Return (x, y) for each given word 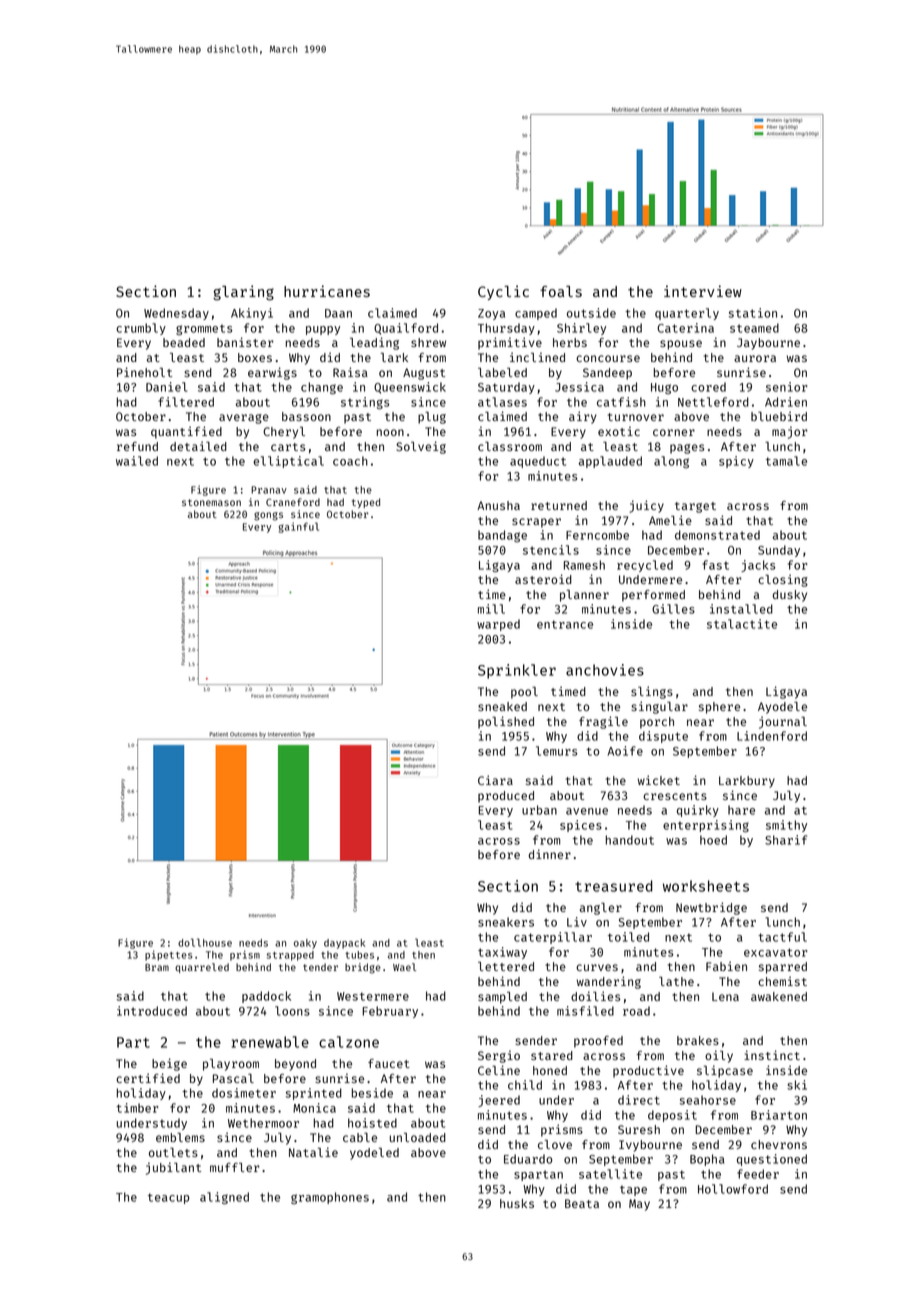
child (525, 1085)
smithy (786, 826)
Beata (582, 1203)
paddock (266, 997)
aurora (755, 358)
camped (536, 314)
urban (539, 810)
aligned (224, 1198)
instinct (772, 1055)
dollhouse (205, 942)
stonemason (211, 502)
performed (653, 596)
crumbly (141, 329)
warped (498, 625)
